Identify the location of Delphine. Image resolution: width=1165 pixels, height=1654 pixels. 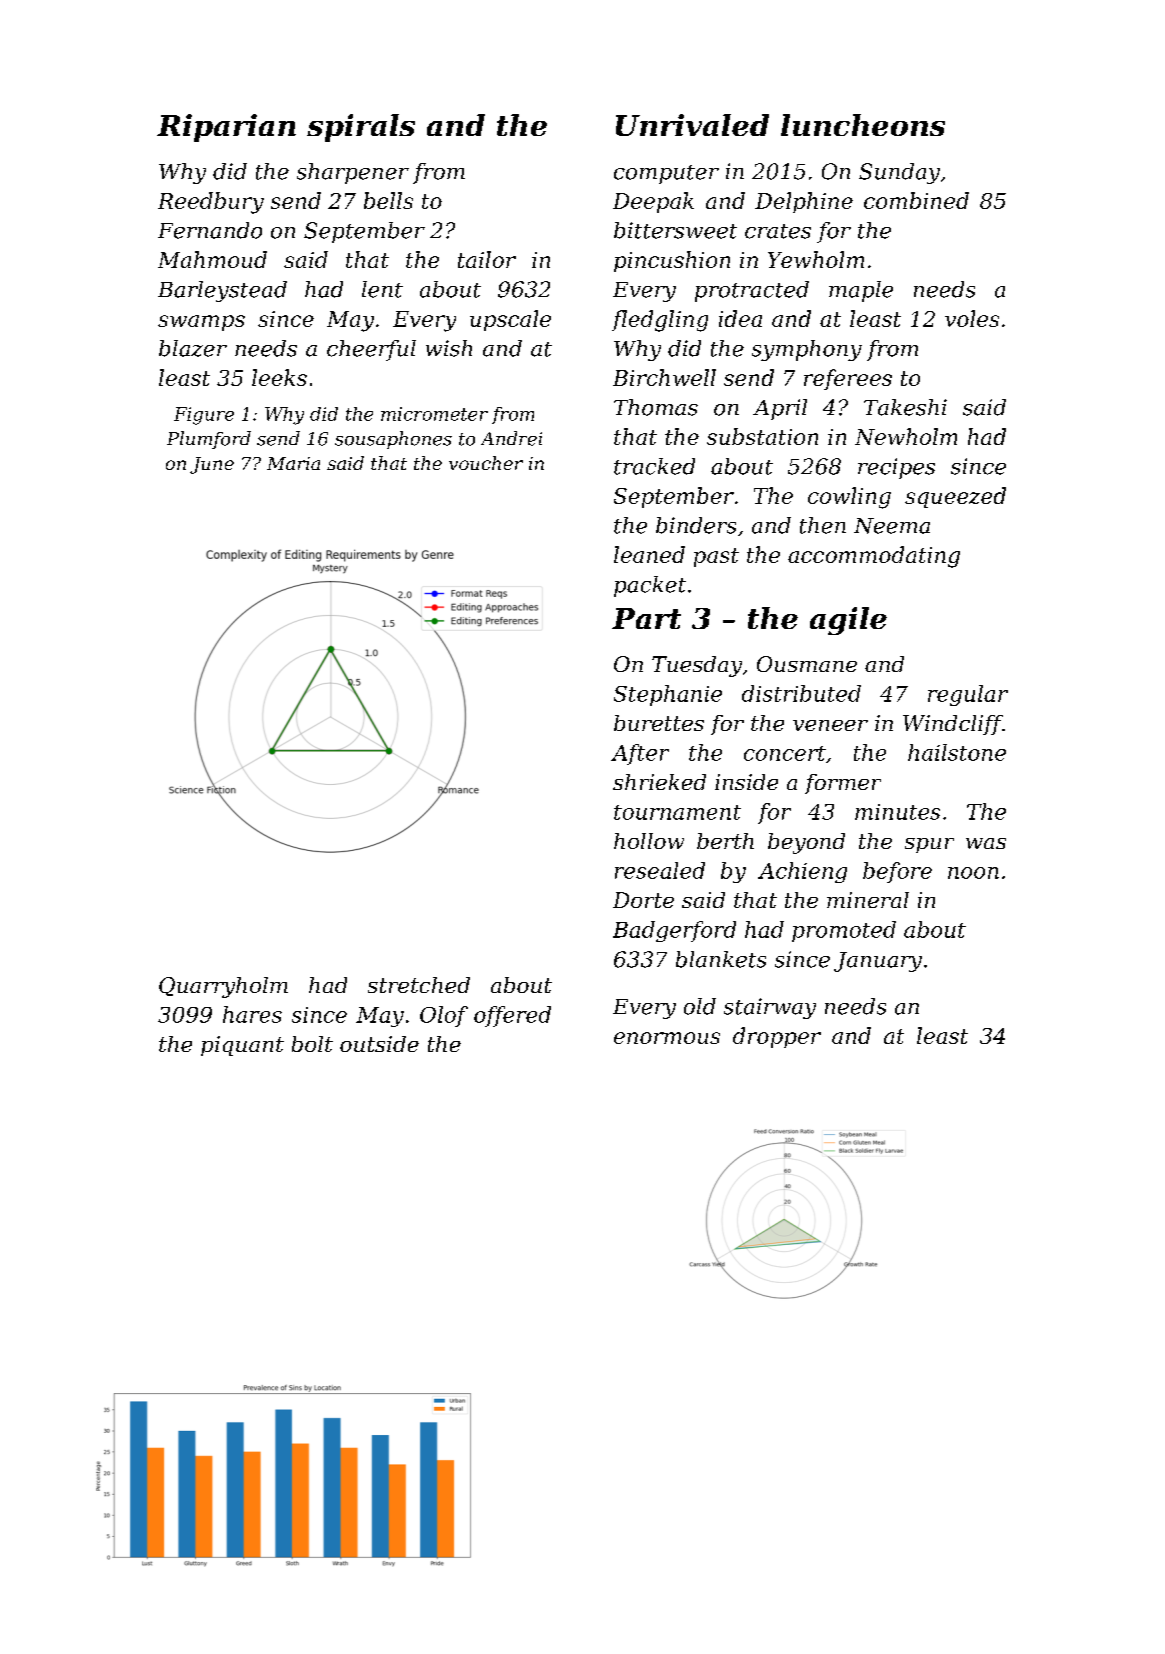
(804, 202).
